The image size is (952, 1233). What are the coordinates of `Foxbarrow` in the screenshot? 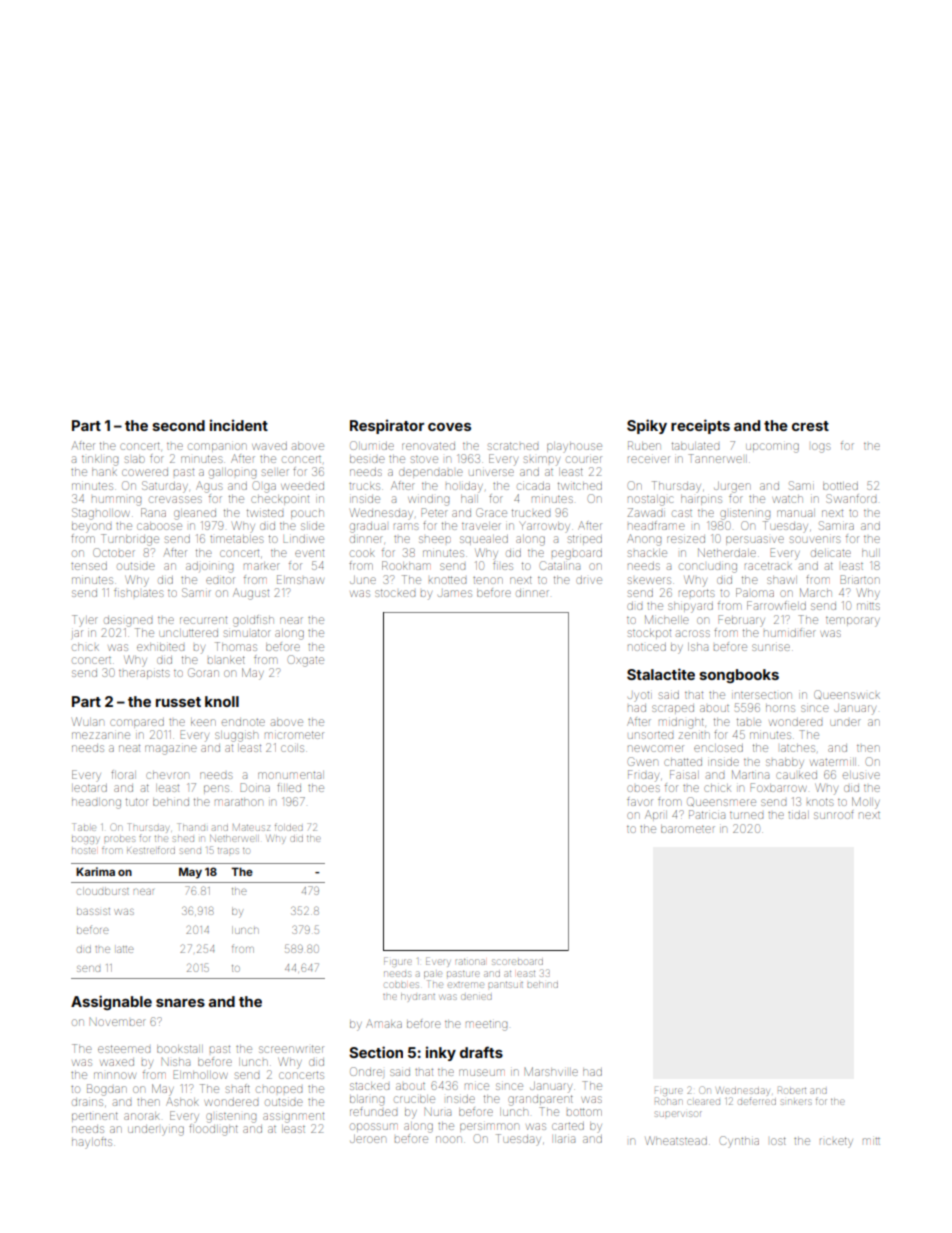 It's located at (778, 787).
